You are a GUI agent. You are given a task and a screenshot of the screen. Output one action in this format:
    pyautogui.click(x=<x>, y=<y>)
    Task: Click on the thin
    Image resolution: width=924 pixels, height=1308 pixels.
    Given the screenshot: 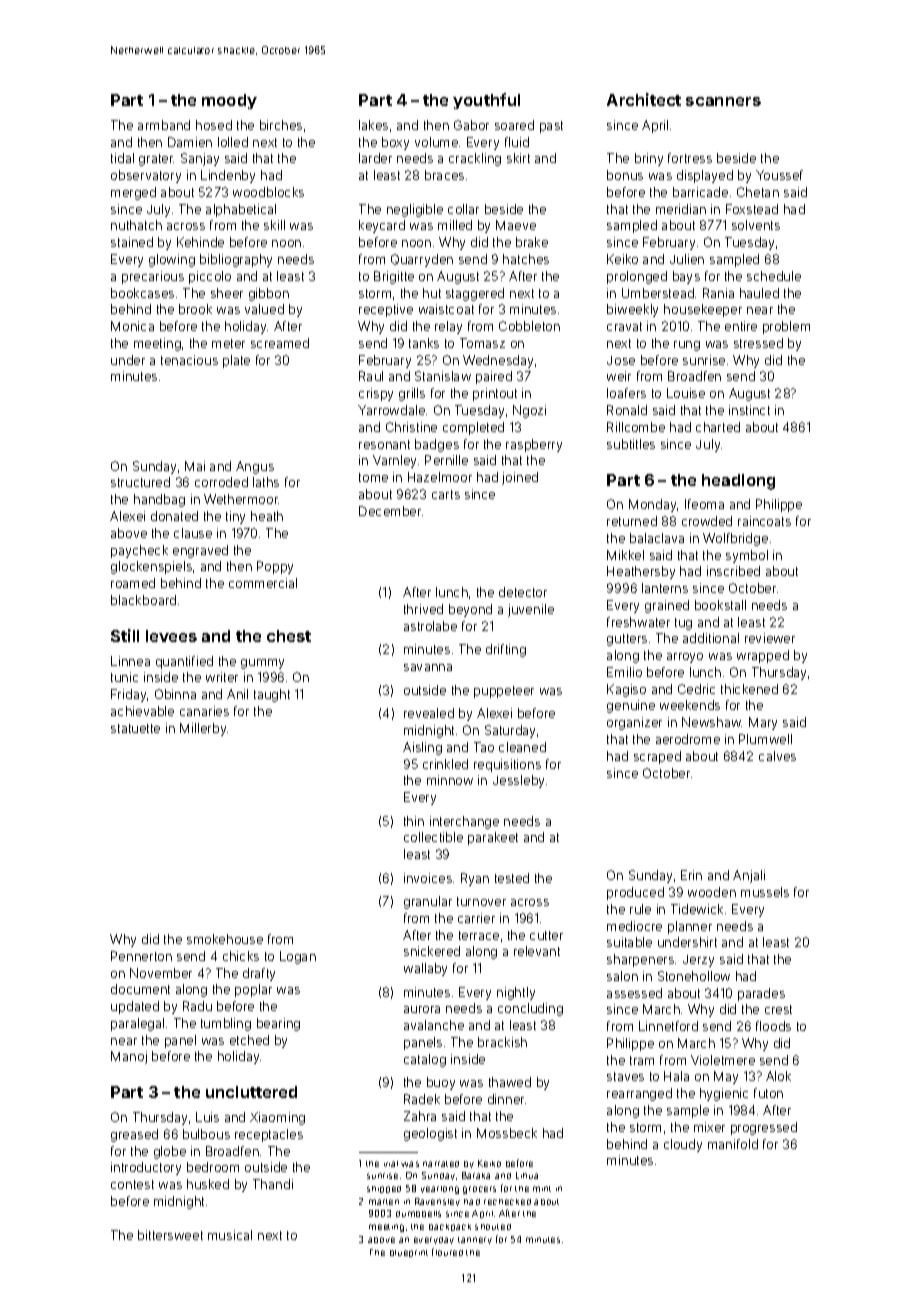 What is the action you would take?
    pyautogui.click(x=414, y=821)
